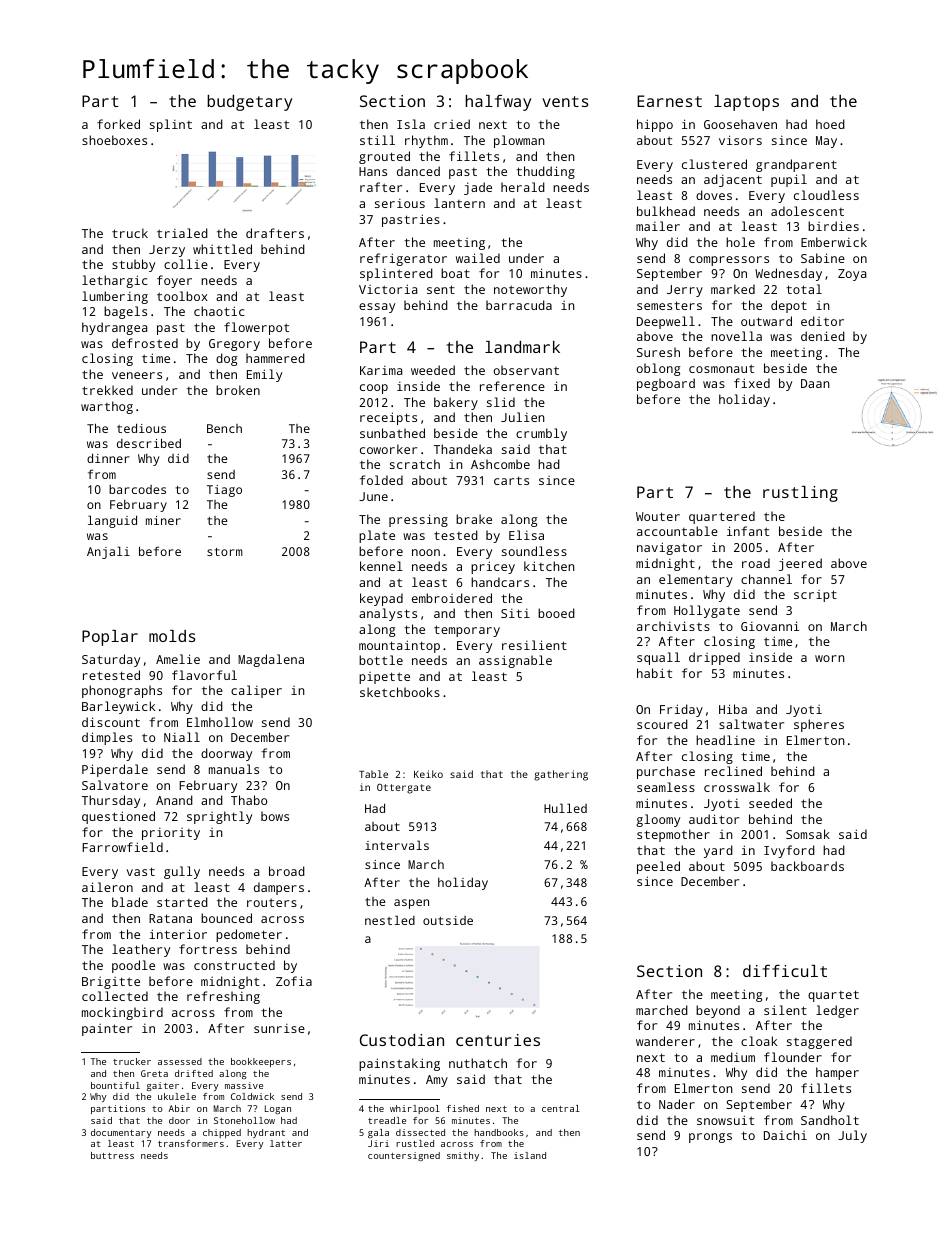 The height and width of the page is (1233, 952). Describe the element at coordinates (279, 888) in the page. I see `dampers` at that location.
